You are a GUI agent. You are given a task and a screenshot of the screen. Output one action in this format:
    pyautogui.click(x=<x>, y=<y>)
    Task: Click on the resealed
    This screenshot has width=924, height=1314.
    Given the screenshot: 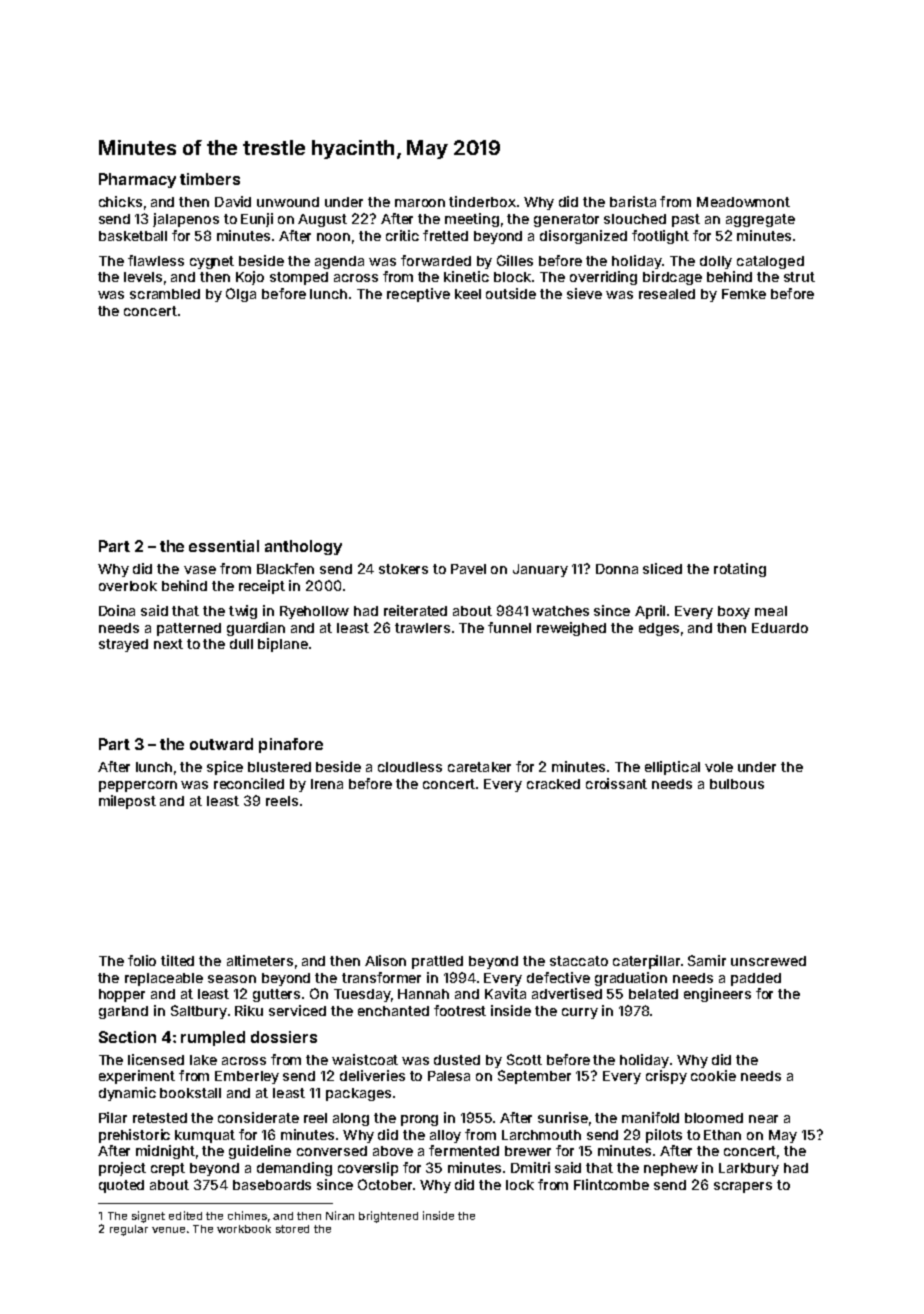 What is the action you would take?
    pyautogui.click(x=667, y=294)
